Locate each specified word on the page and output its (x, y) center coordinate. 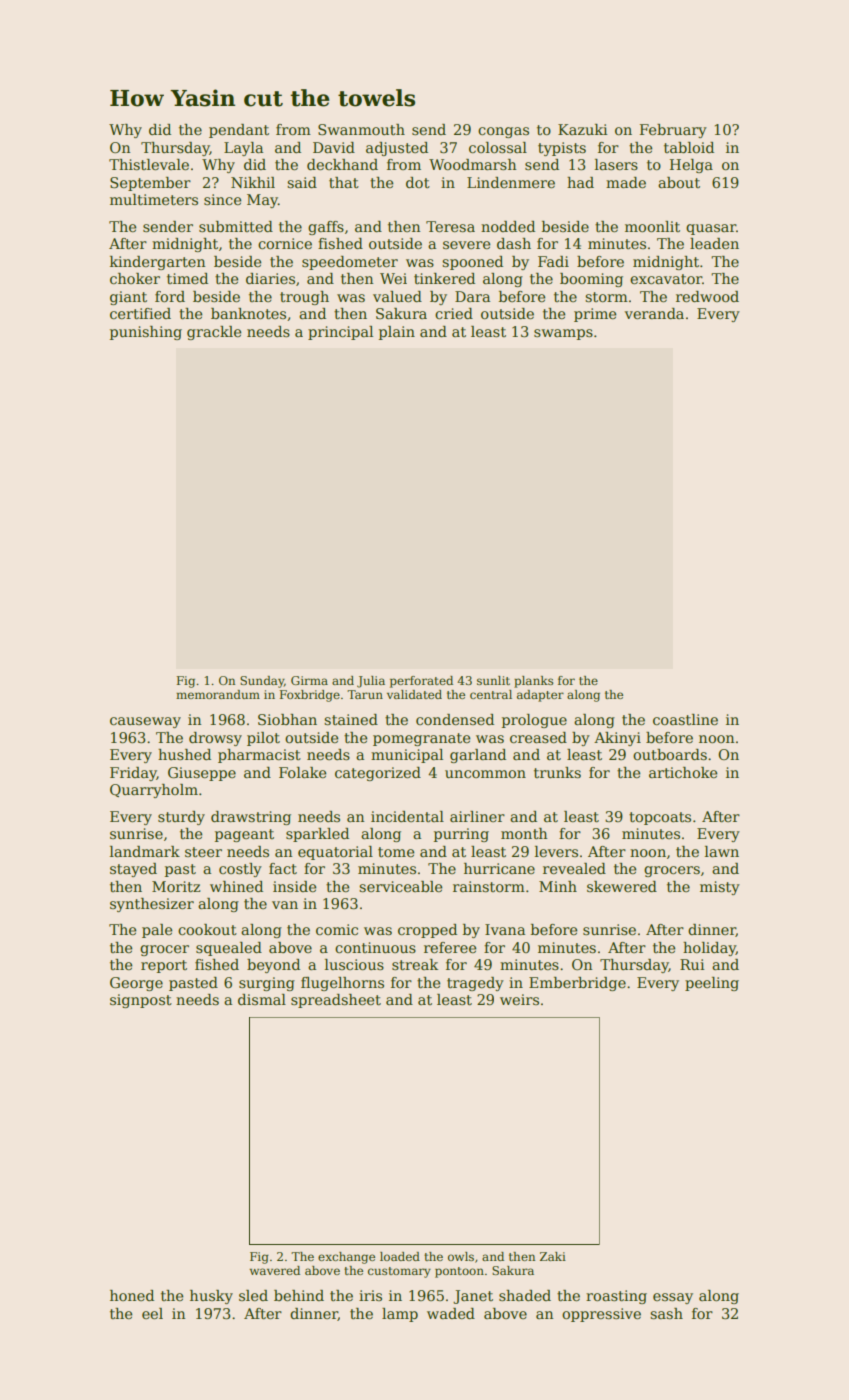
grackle (214, 333)
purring (461, 835)
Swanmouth (361, 129)
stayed (133, 870)
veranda (654, 313)
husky (211, 1297)
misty (720, 888)
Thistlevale (149, 164)
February (673, 131)
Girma (309, 680)
